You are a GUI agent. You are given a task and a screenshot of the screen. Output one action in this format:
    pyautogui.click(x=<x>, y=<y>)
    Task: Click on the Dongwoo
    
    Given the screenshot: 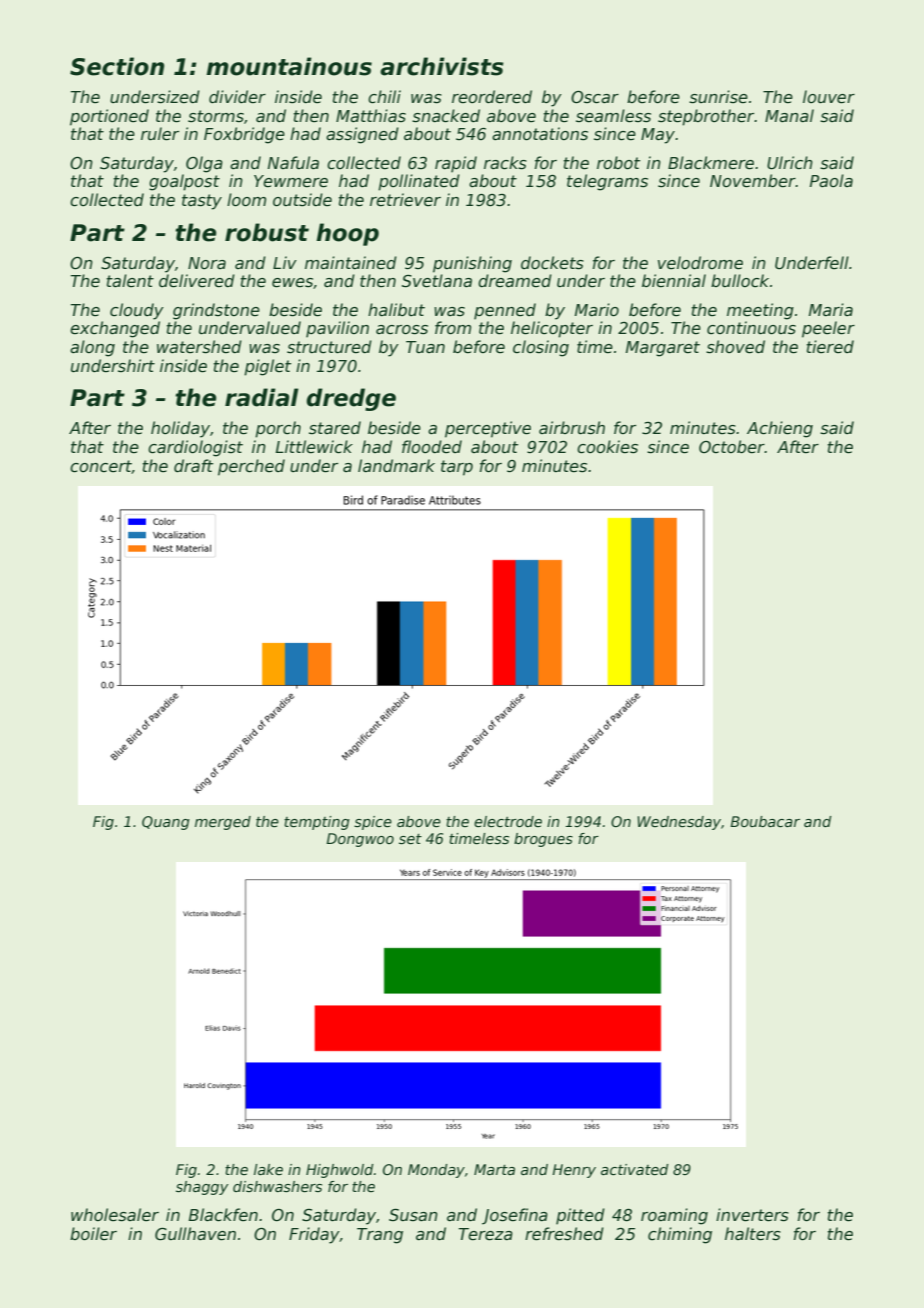 What is the action you would take?
    pyautogui.click(x=360, y=840)
